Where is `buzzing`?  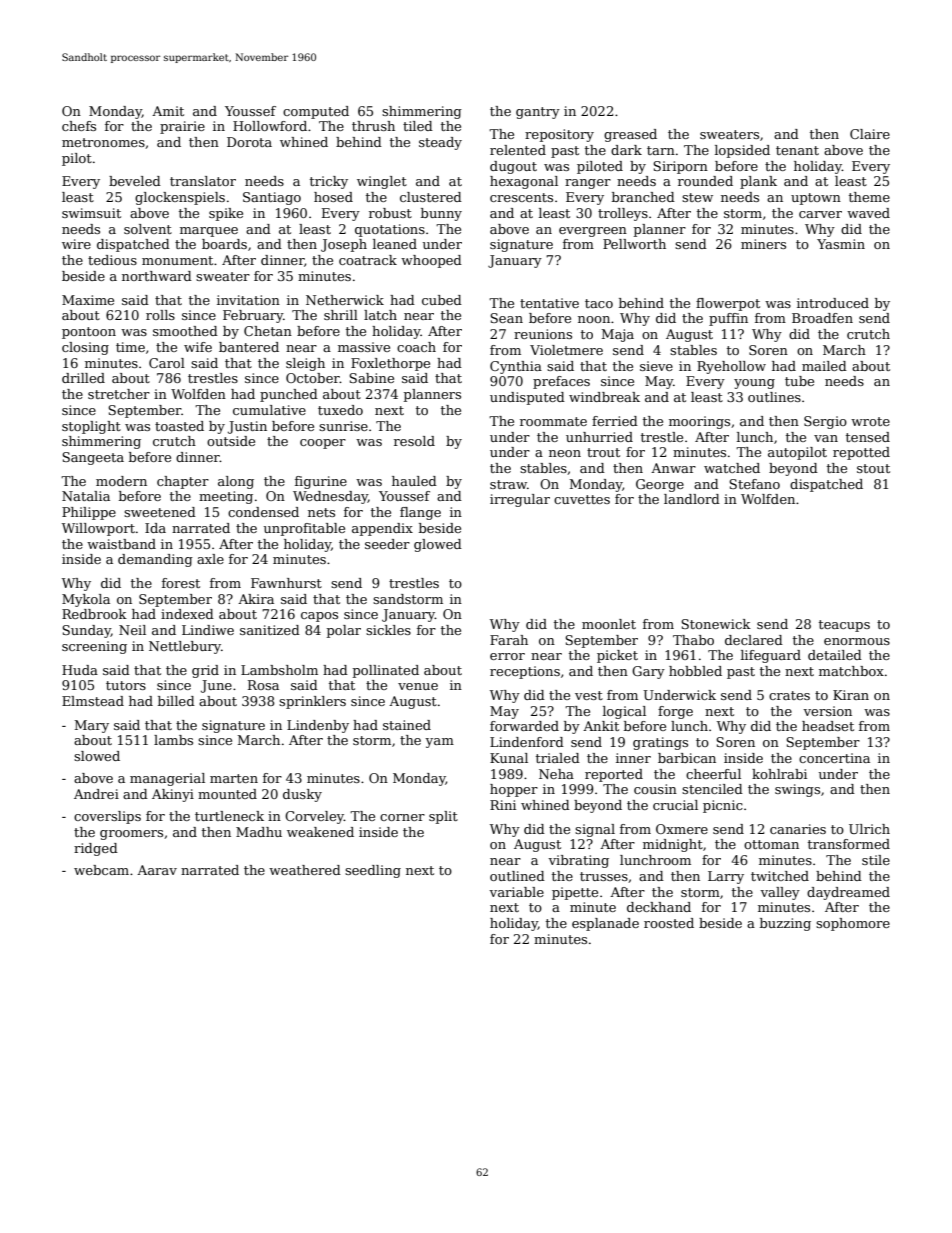 buzzing is located at coordinates (785, 924).
